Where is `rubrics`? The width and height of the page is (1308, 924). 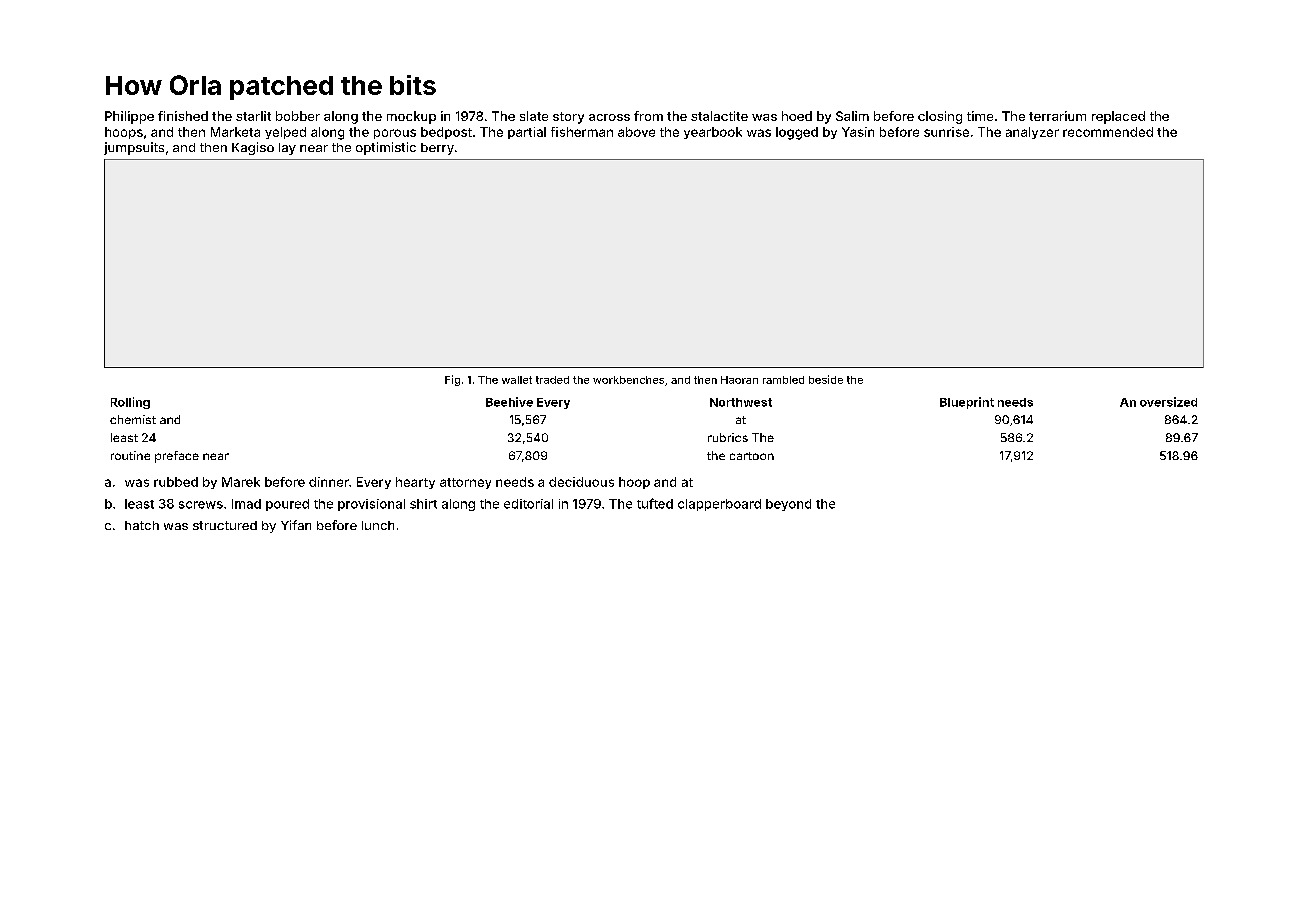 rubrics is located at coordinates (728, 437).
